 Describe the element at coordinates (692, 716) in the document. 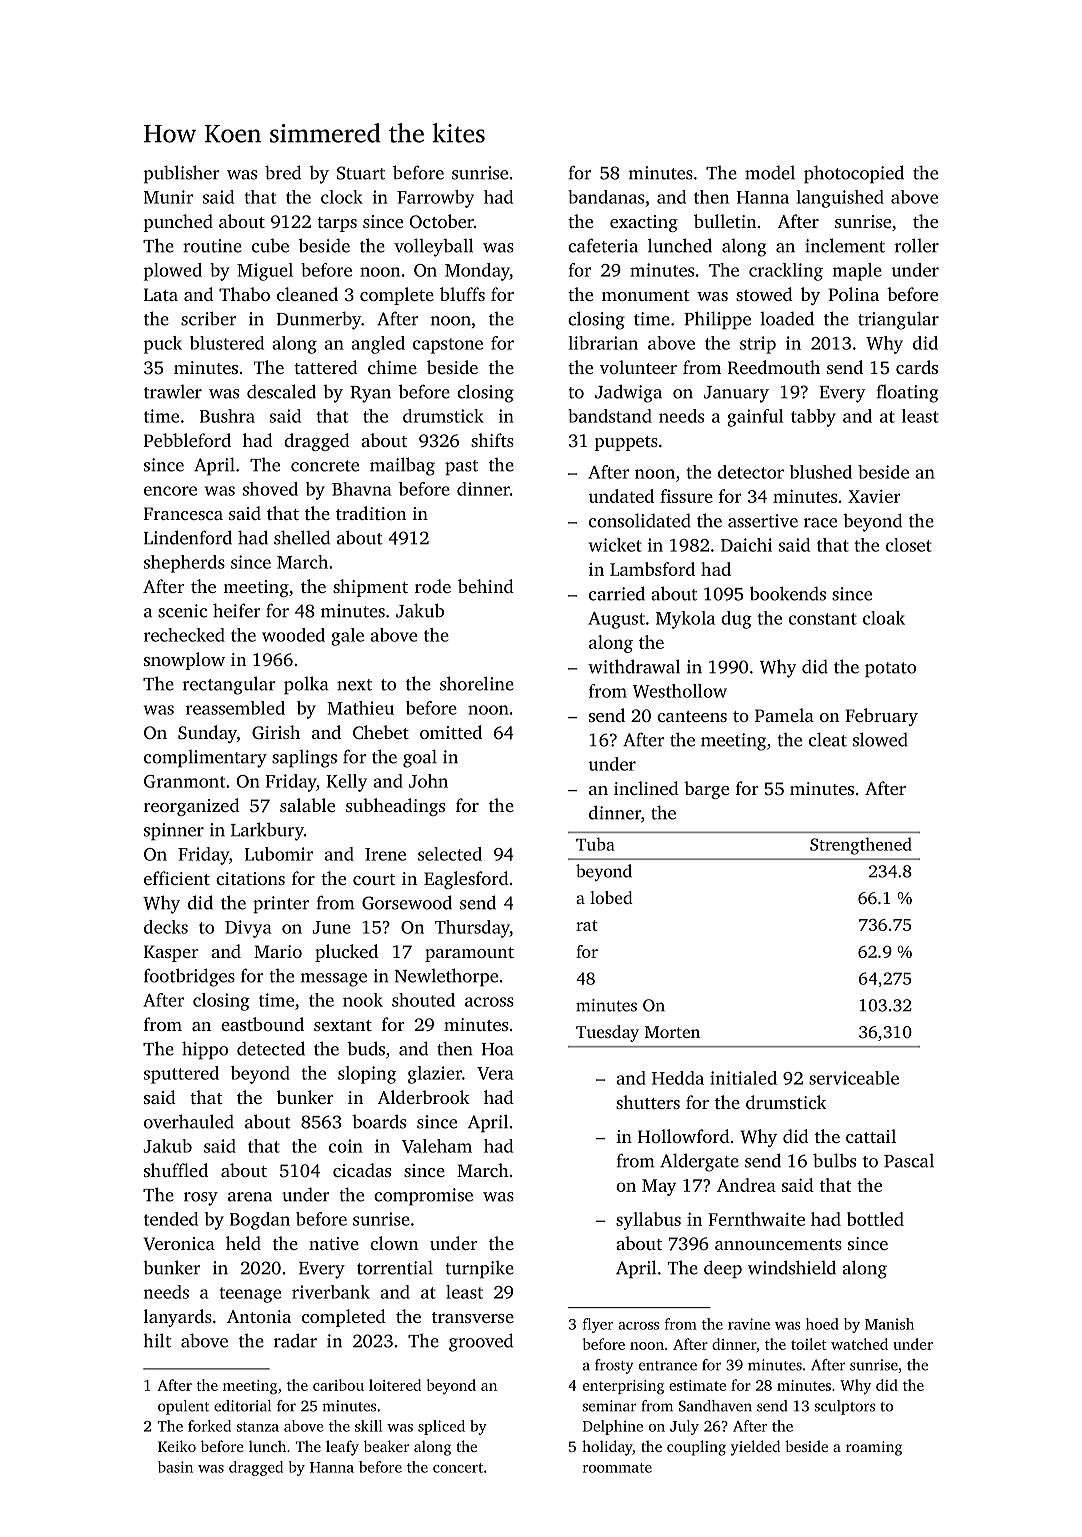

I see `canteens` at that location.
